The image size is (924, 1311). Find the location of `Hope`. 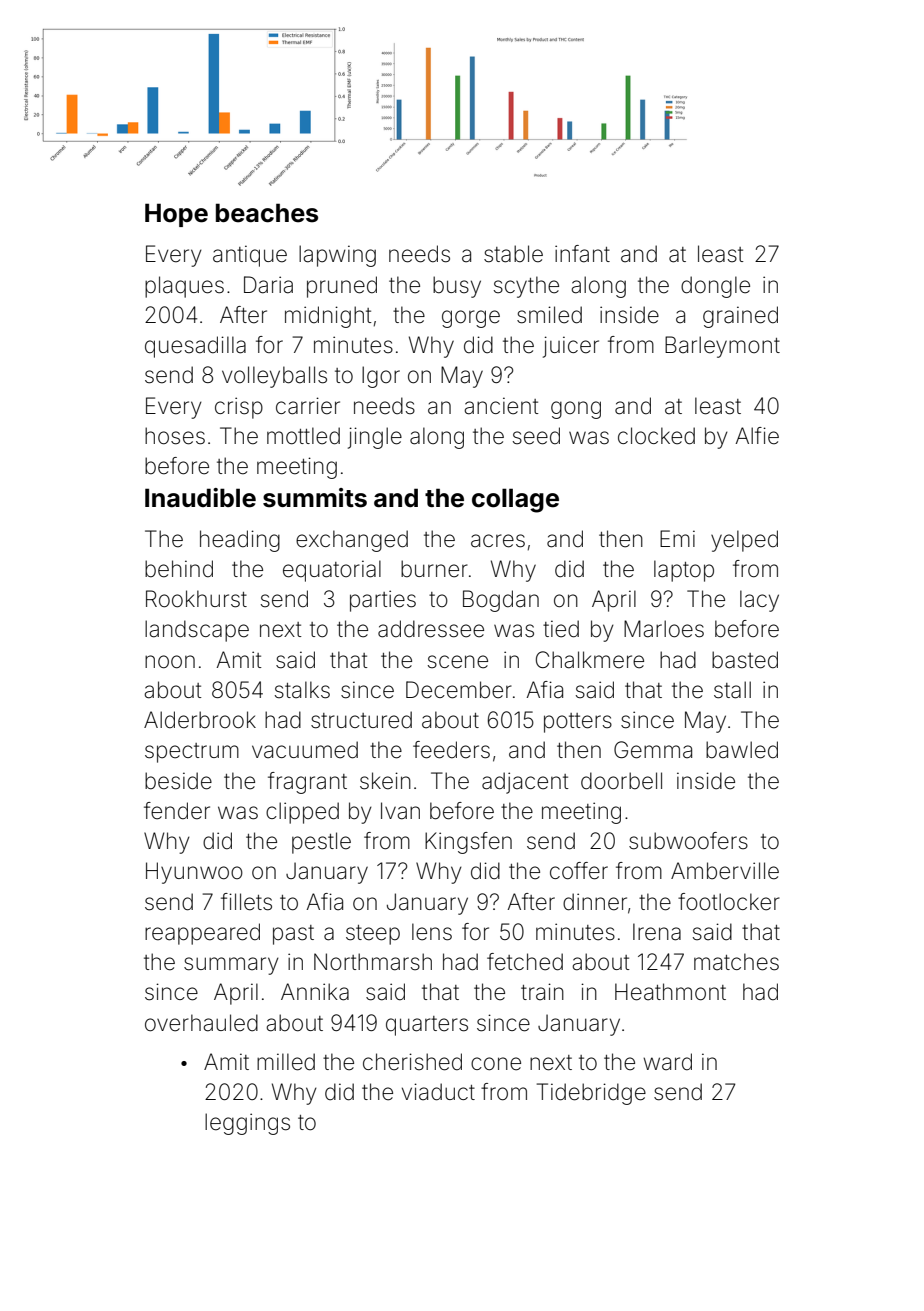

Hope is located at coordinates (176, 215).
